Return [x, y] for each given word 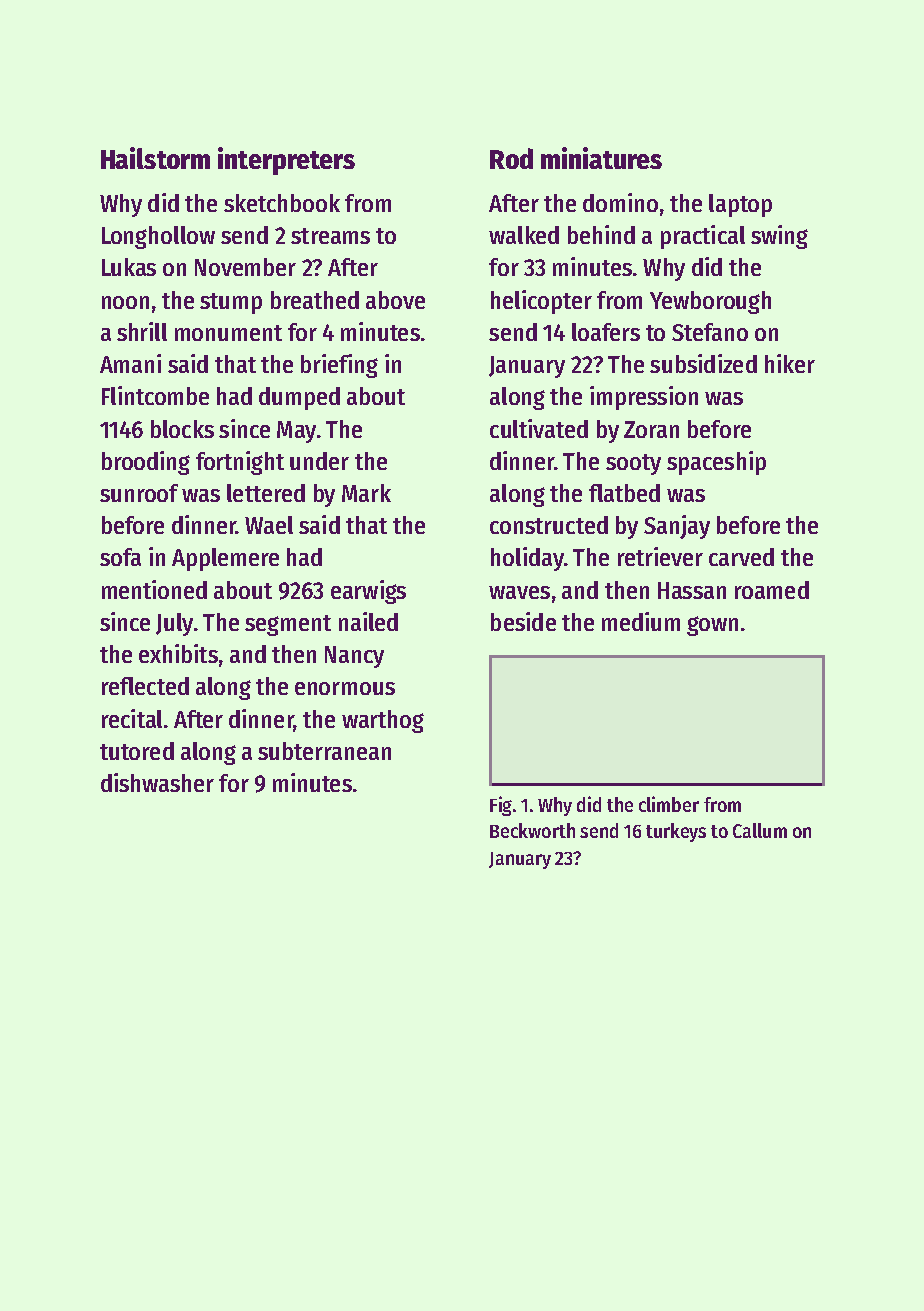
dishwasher [157, 782]
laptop [740, 205]
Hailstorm [155, 158]
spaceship [716, 463]
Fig [501, 806]
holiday [527, 559]
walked [524, 235]
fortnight [240, 463]
